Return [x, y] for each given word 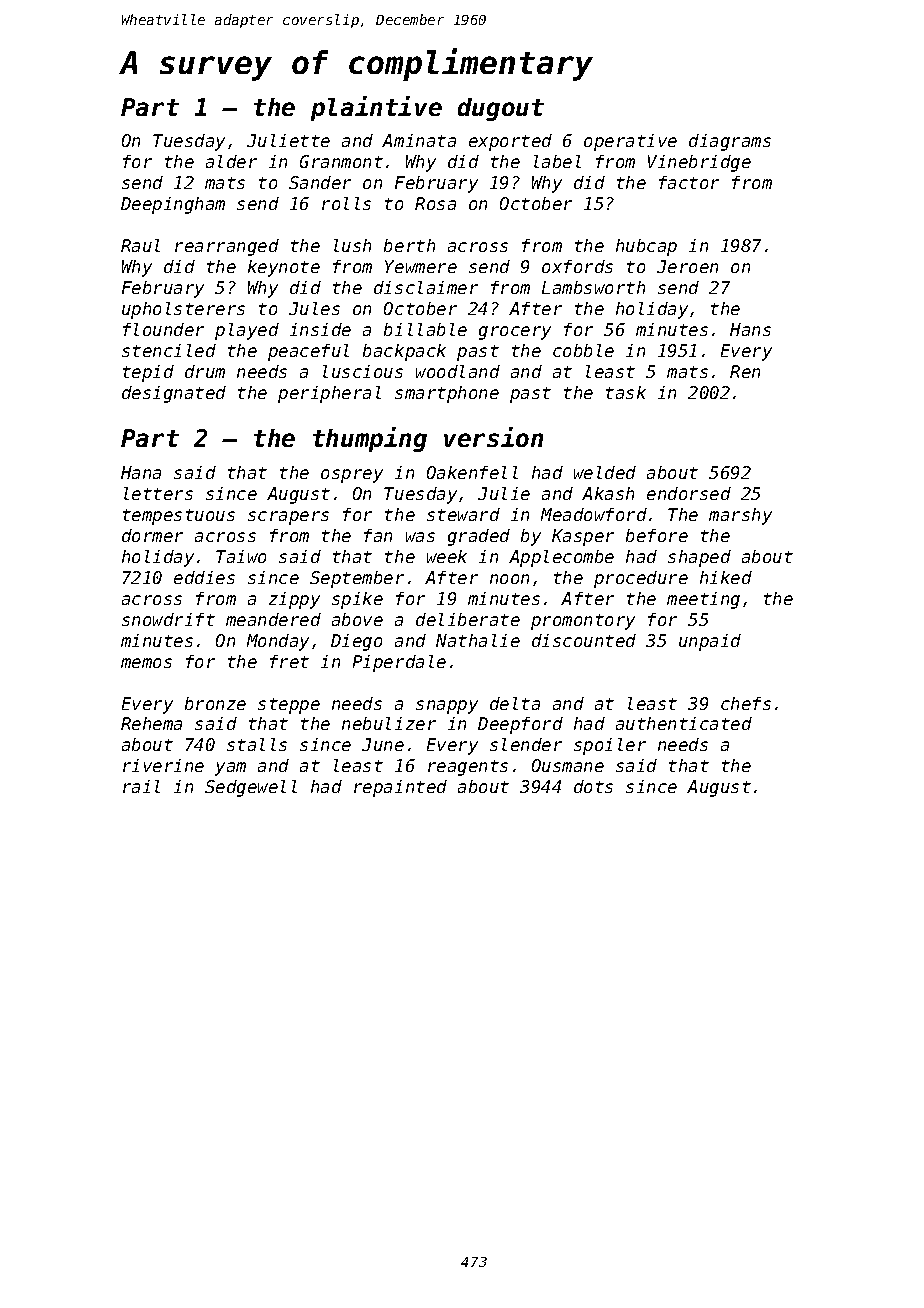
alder [231, 161]
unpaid [710, 642]
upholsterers [183, 310]
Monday [278, 642]
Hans [750, 329]
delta [515, 703]
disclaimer [426, 287]
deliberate [468, 619]
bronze [215, 703]
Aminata [419, 140]
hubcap [646, 247]
